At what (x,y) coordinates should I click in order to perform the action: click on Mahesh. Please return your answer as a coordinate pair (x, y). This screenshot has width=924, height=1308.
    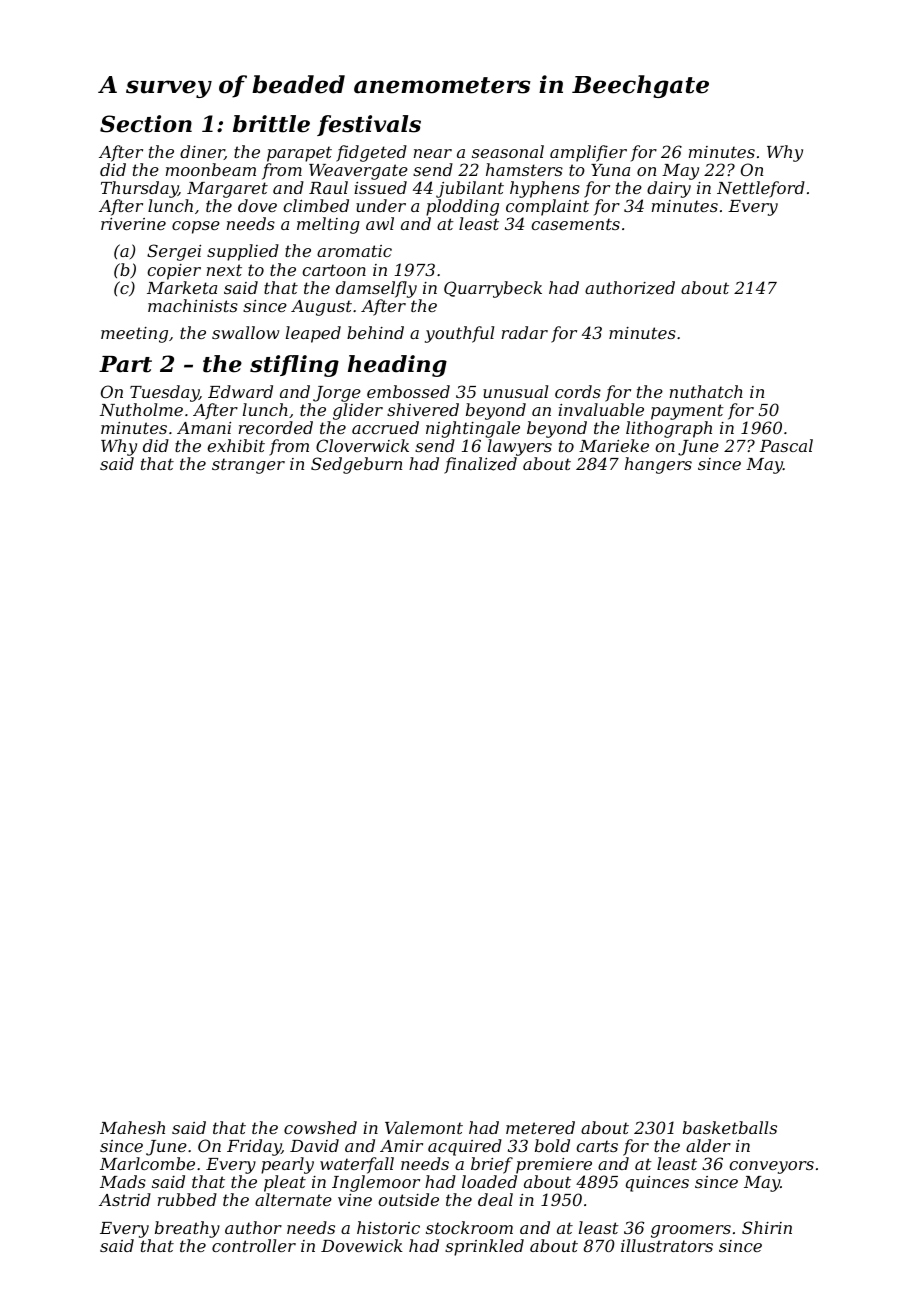
    Looking at the image, I should click on (132, 1127).
